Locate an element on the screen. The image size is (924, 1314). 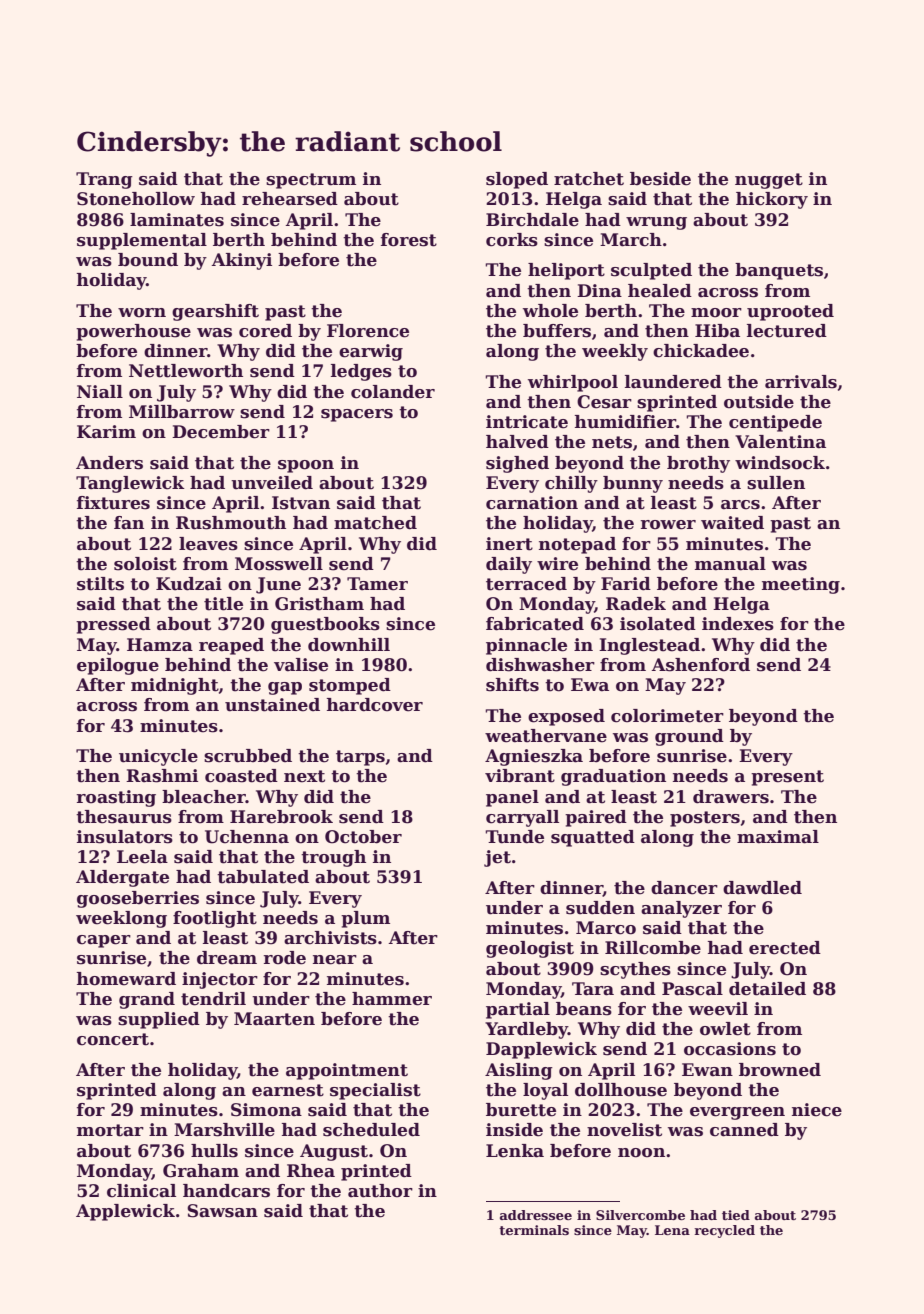
exposed is located at coordinates (566, 717).
